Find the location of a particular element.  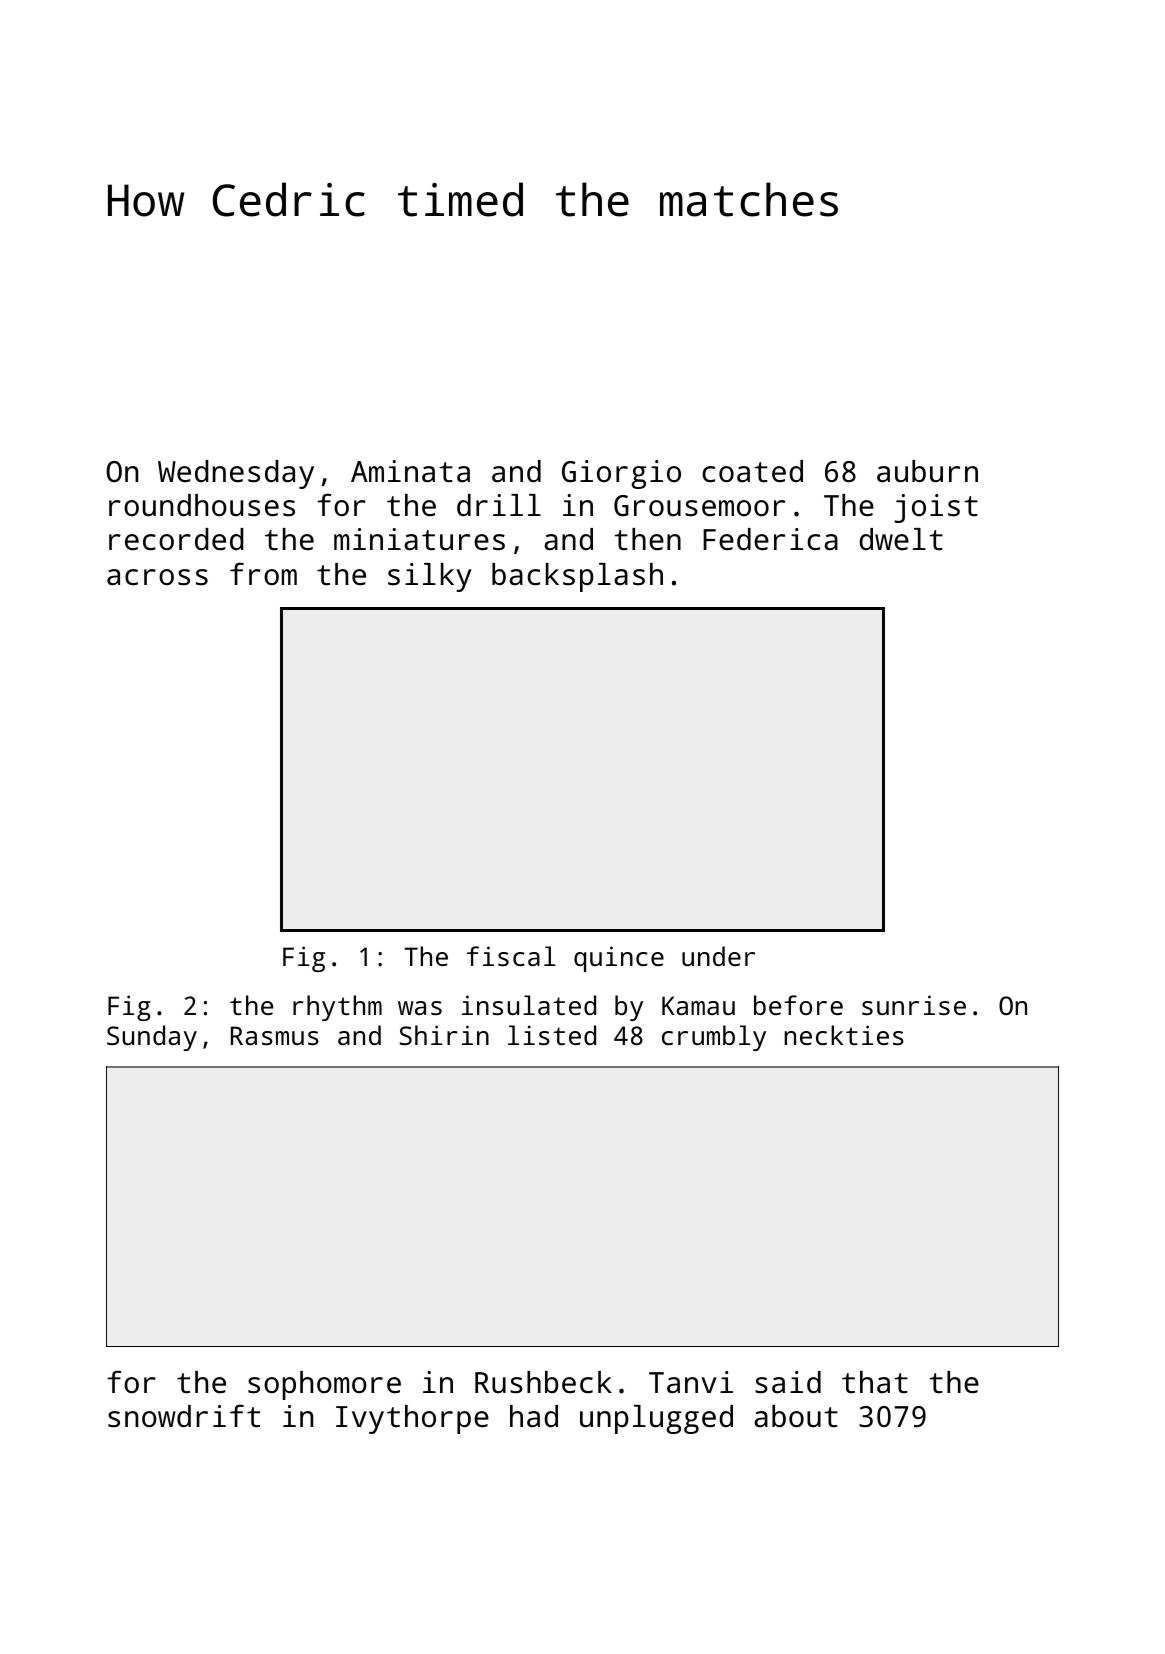

Wednesday is located at coordinates (236, 474).
